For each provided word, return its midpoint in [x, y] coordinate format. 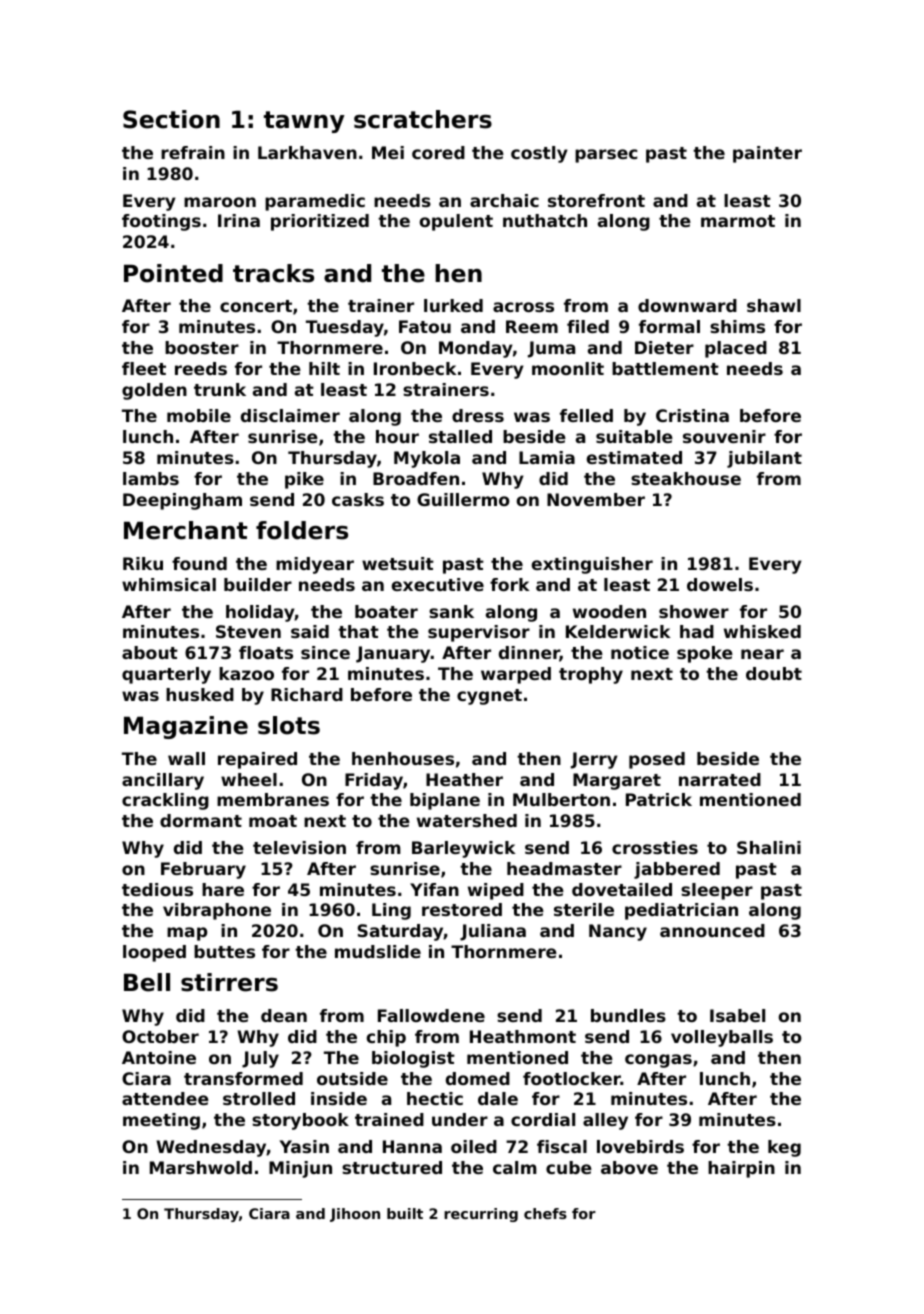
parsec [606, 156]
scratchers [423, 119]
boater [386, 611]
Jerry [594, 760]
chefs [545, 1213]
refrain [193, 152]
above [629, 1167]
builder [258, 584]
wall [186, 758]
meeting [161, 1121]
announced [712, 930]
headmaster [564, 868]
